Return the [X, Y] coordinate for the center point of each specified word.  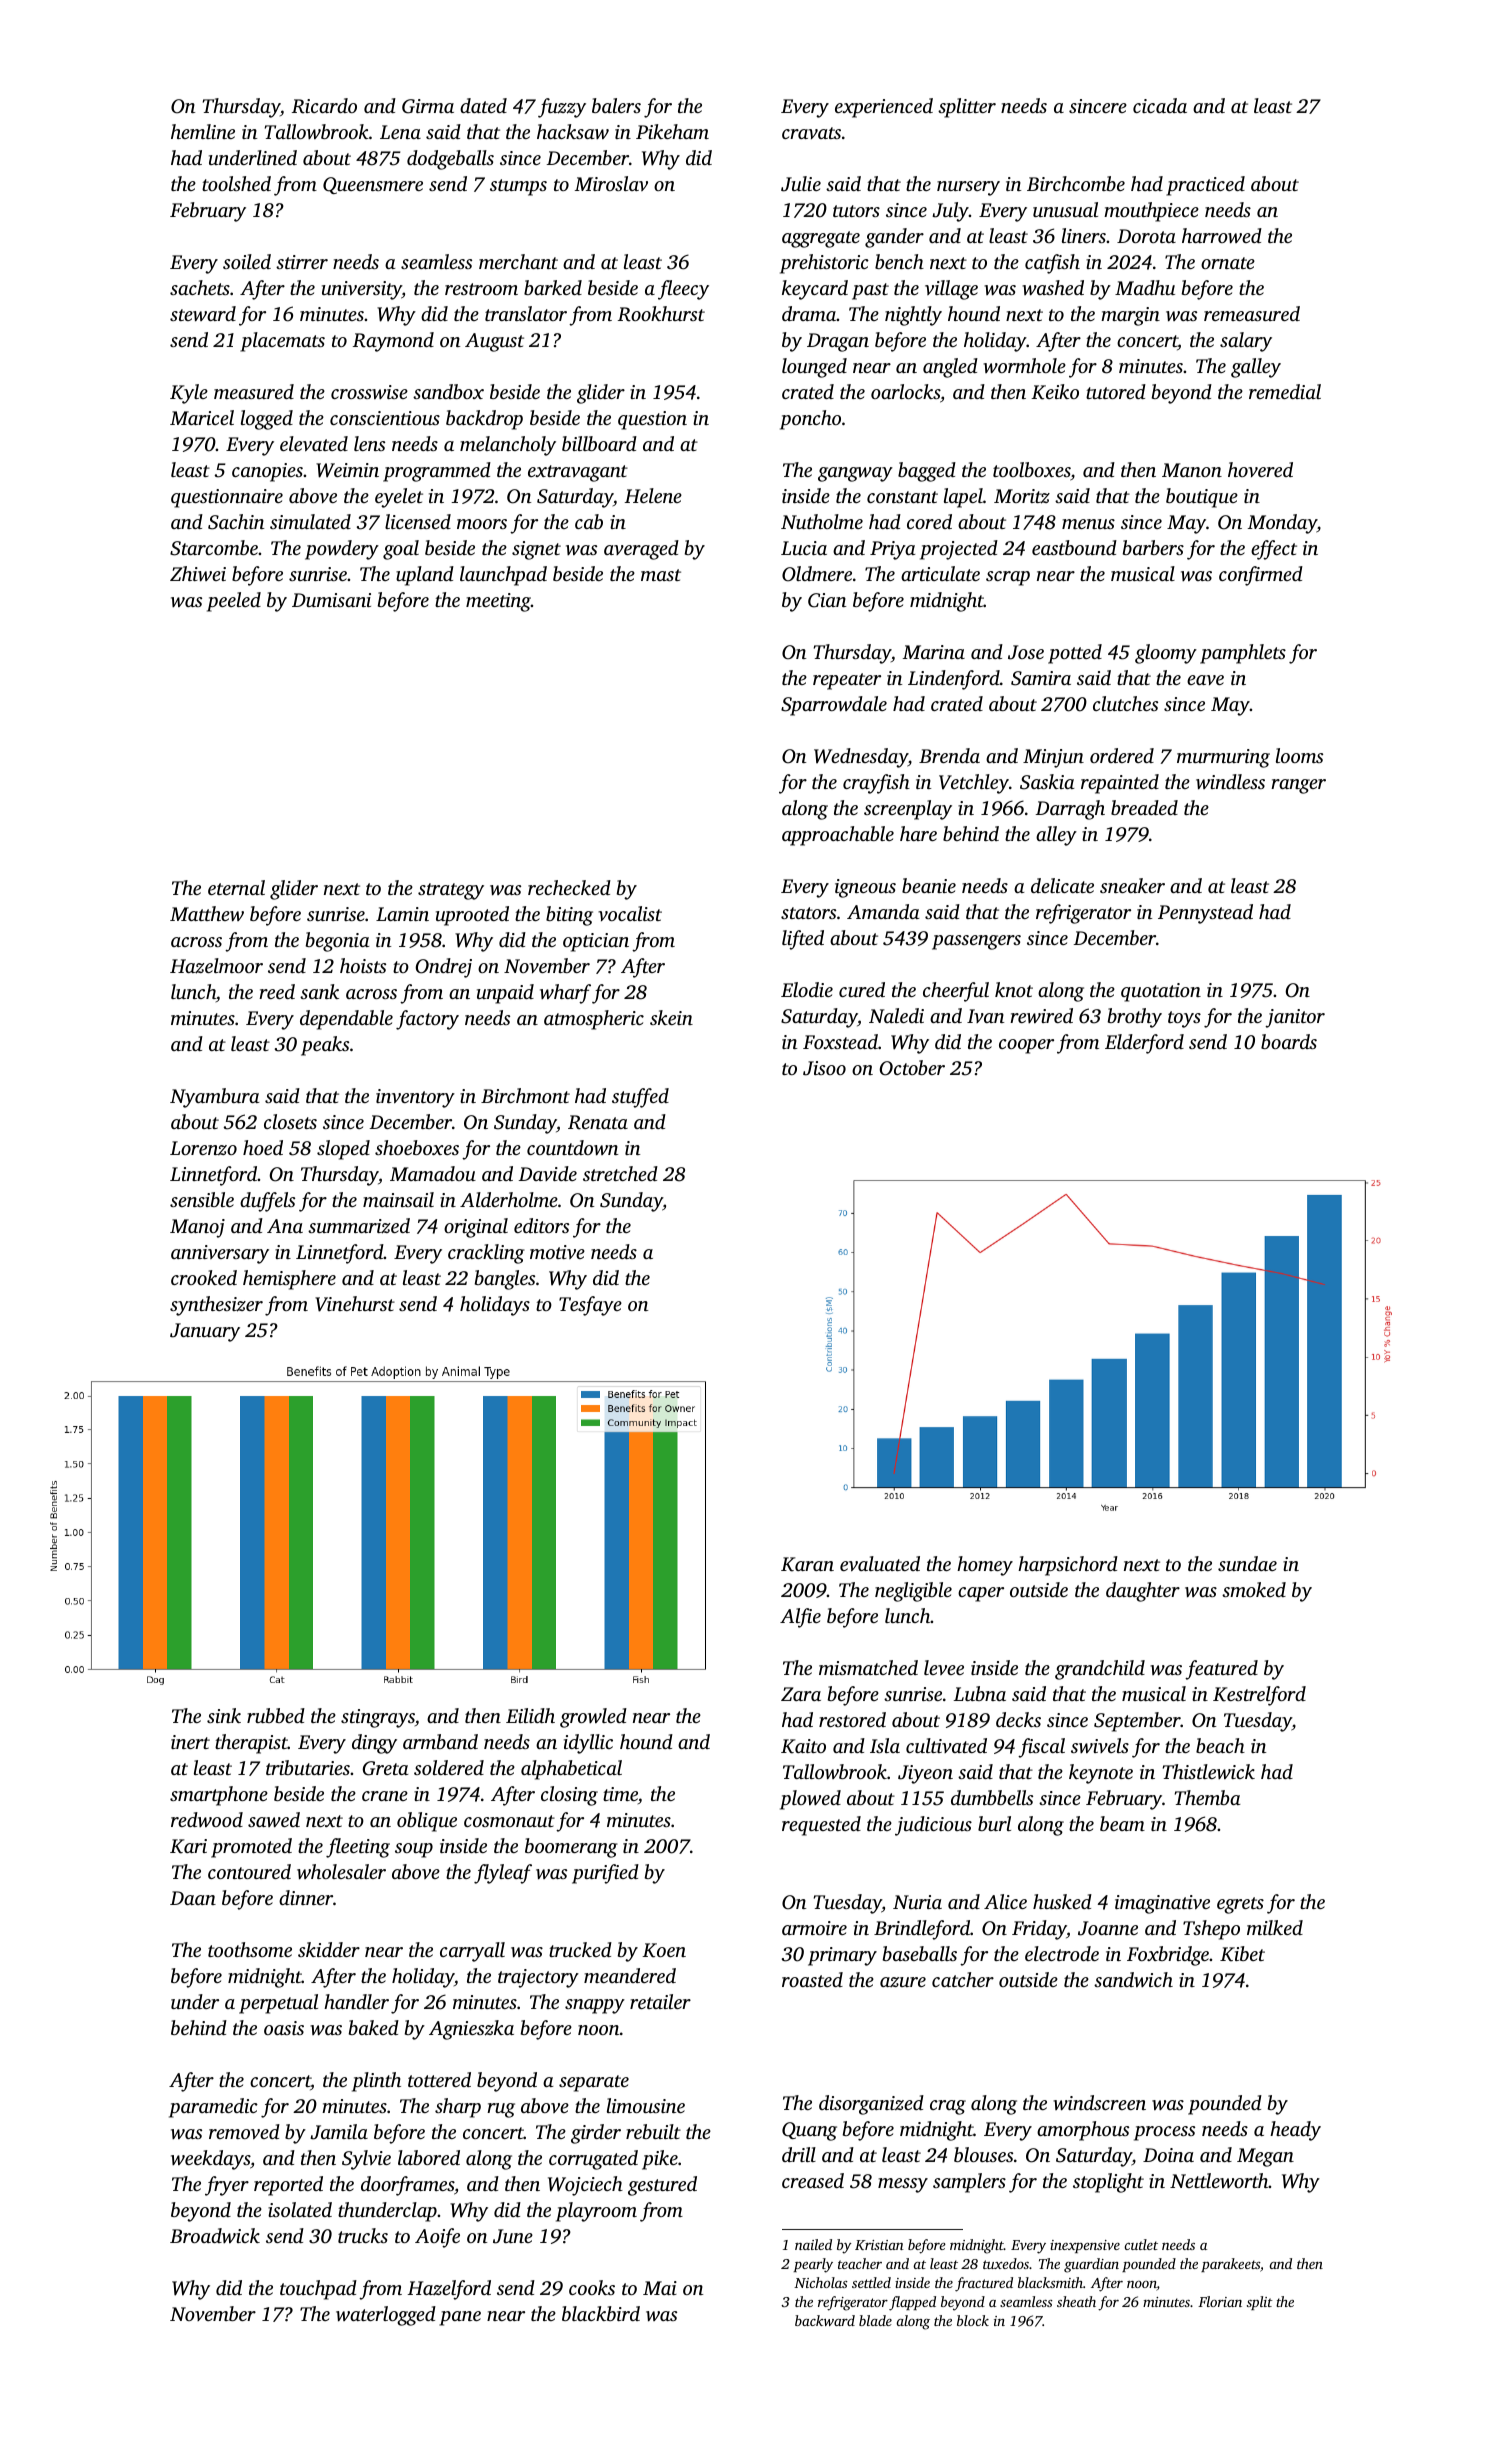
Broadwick [215, 2235]
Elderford [1144, 1044]
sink [224, 1715]
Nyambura [215, 1098]
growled [593, 1718]
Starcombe [214, 548]
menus [1088, 524]
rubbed [276, 1715]
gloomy [1166, 654]
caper [981, 1594]
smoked [1254, 1589]
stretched [620, 1173]
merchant [518, 261]
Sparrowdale [834, 706]
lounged [814, 368]
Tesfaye [590, 1306]
